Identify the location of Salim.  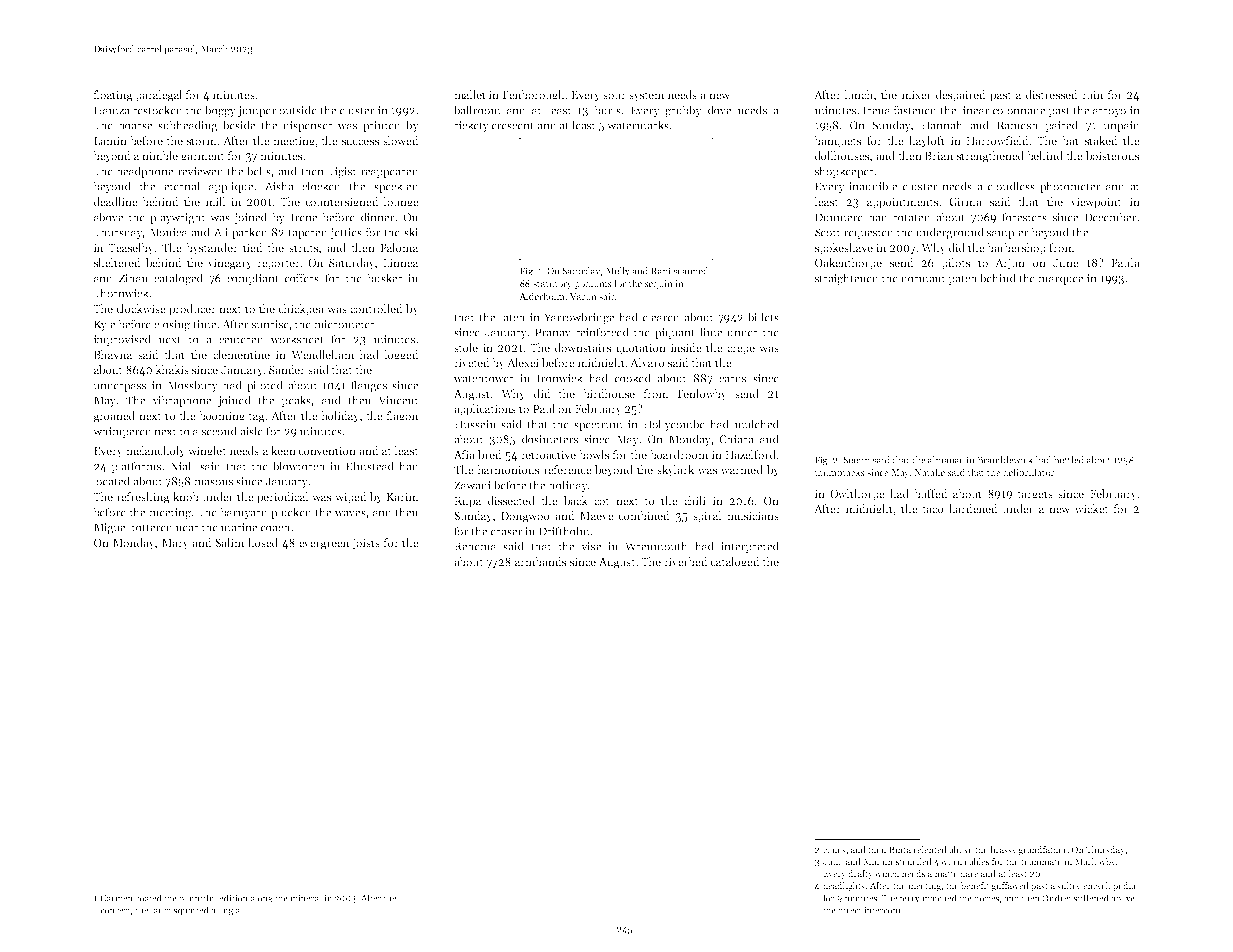
(229, 542).
